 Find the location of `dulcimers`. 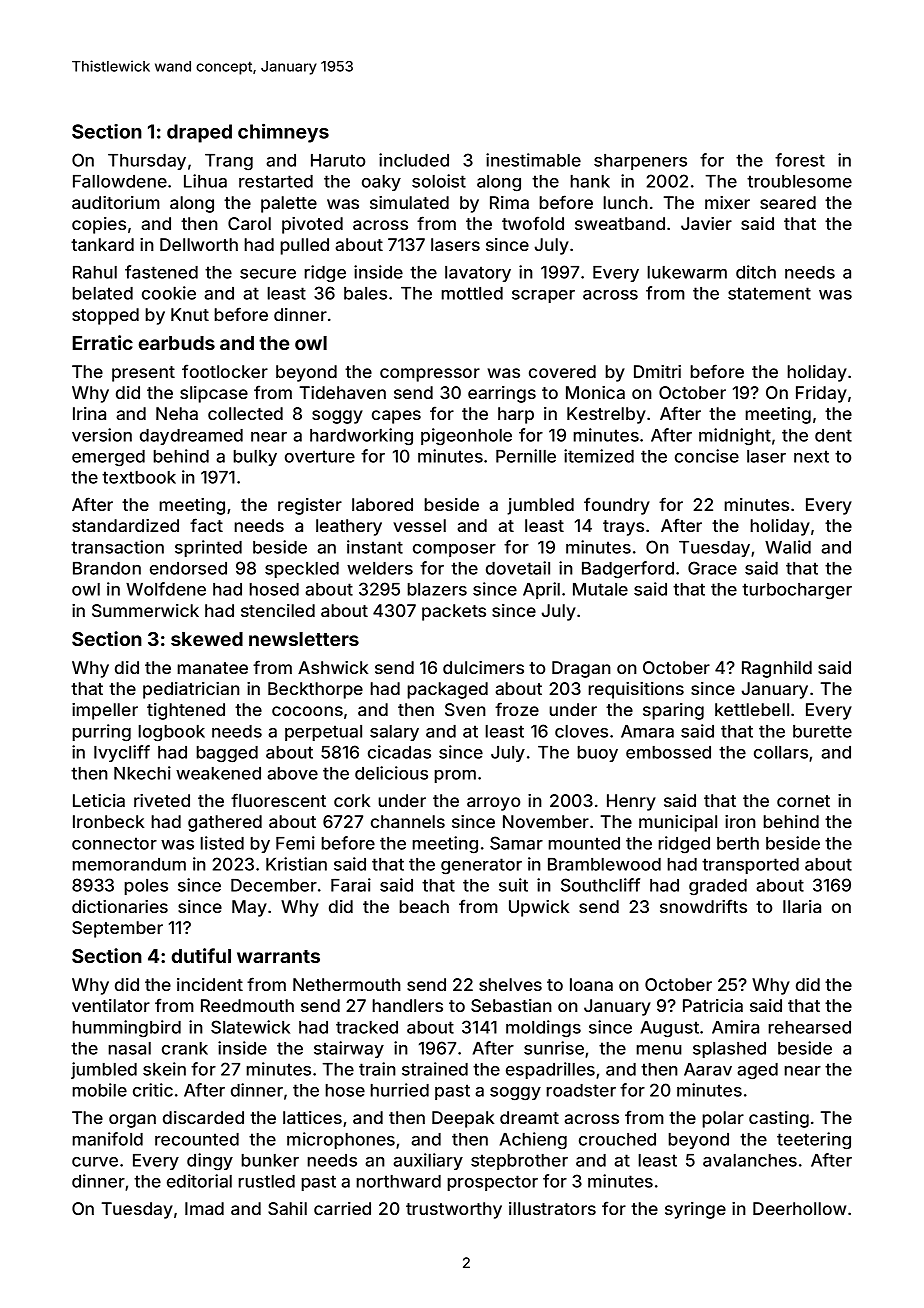

dulcimers is located at coordinates (483, 667).
